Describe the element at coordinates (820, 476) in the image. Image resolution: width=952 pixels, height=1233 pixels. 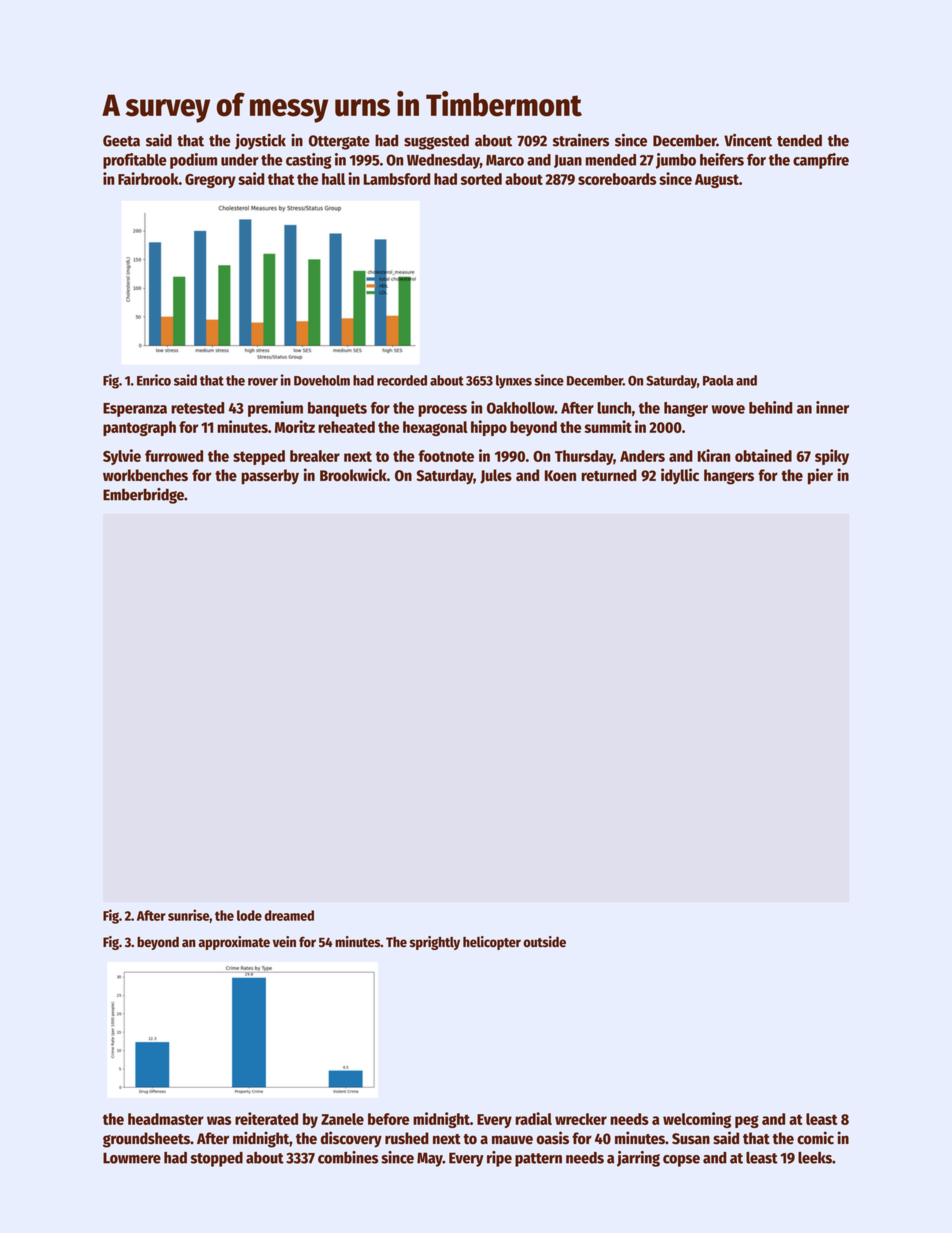
I see `pier` at that location.
